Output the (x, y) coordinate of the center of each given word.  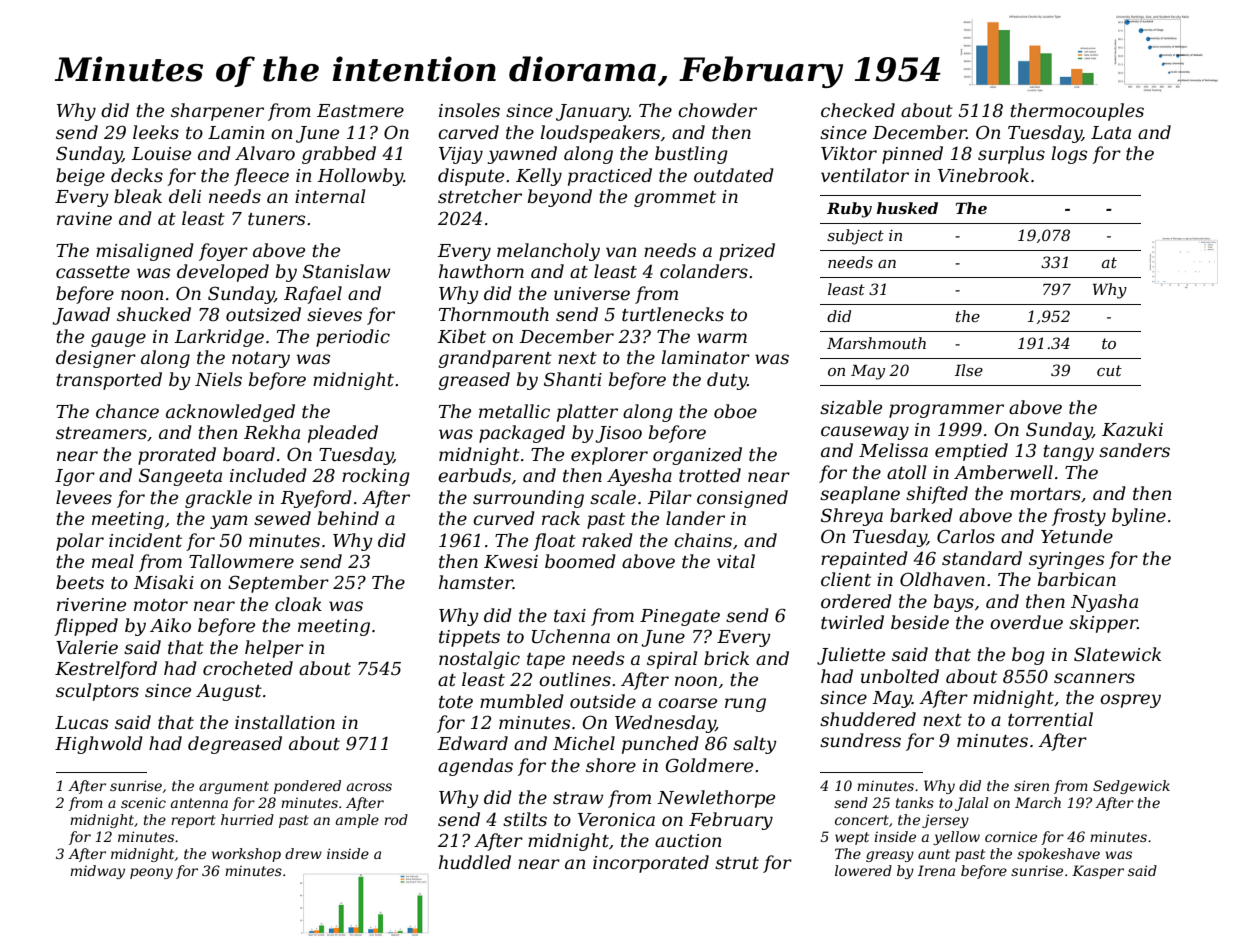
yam (229, 522)
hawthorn (481, 271)
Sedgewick (1131, 787)
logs (1069, 155)
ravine (84, 219)
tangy (1068, 453)
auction (688, 841)
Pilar (669, 497)
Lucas (81, 723)
